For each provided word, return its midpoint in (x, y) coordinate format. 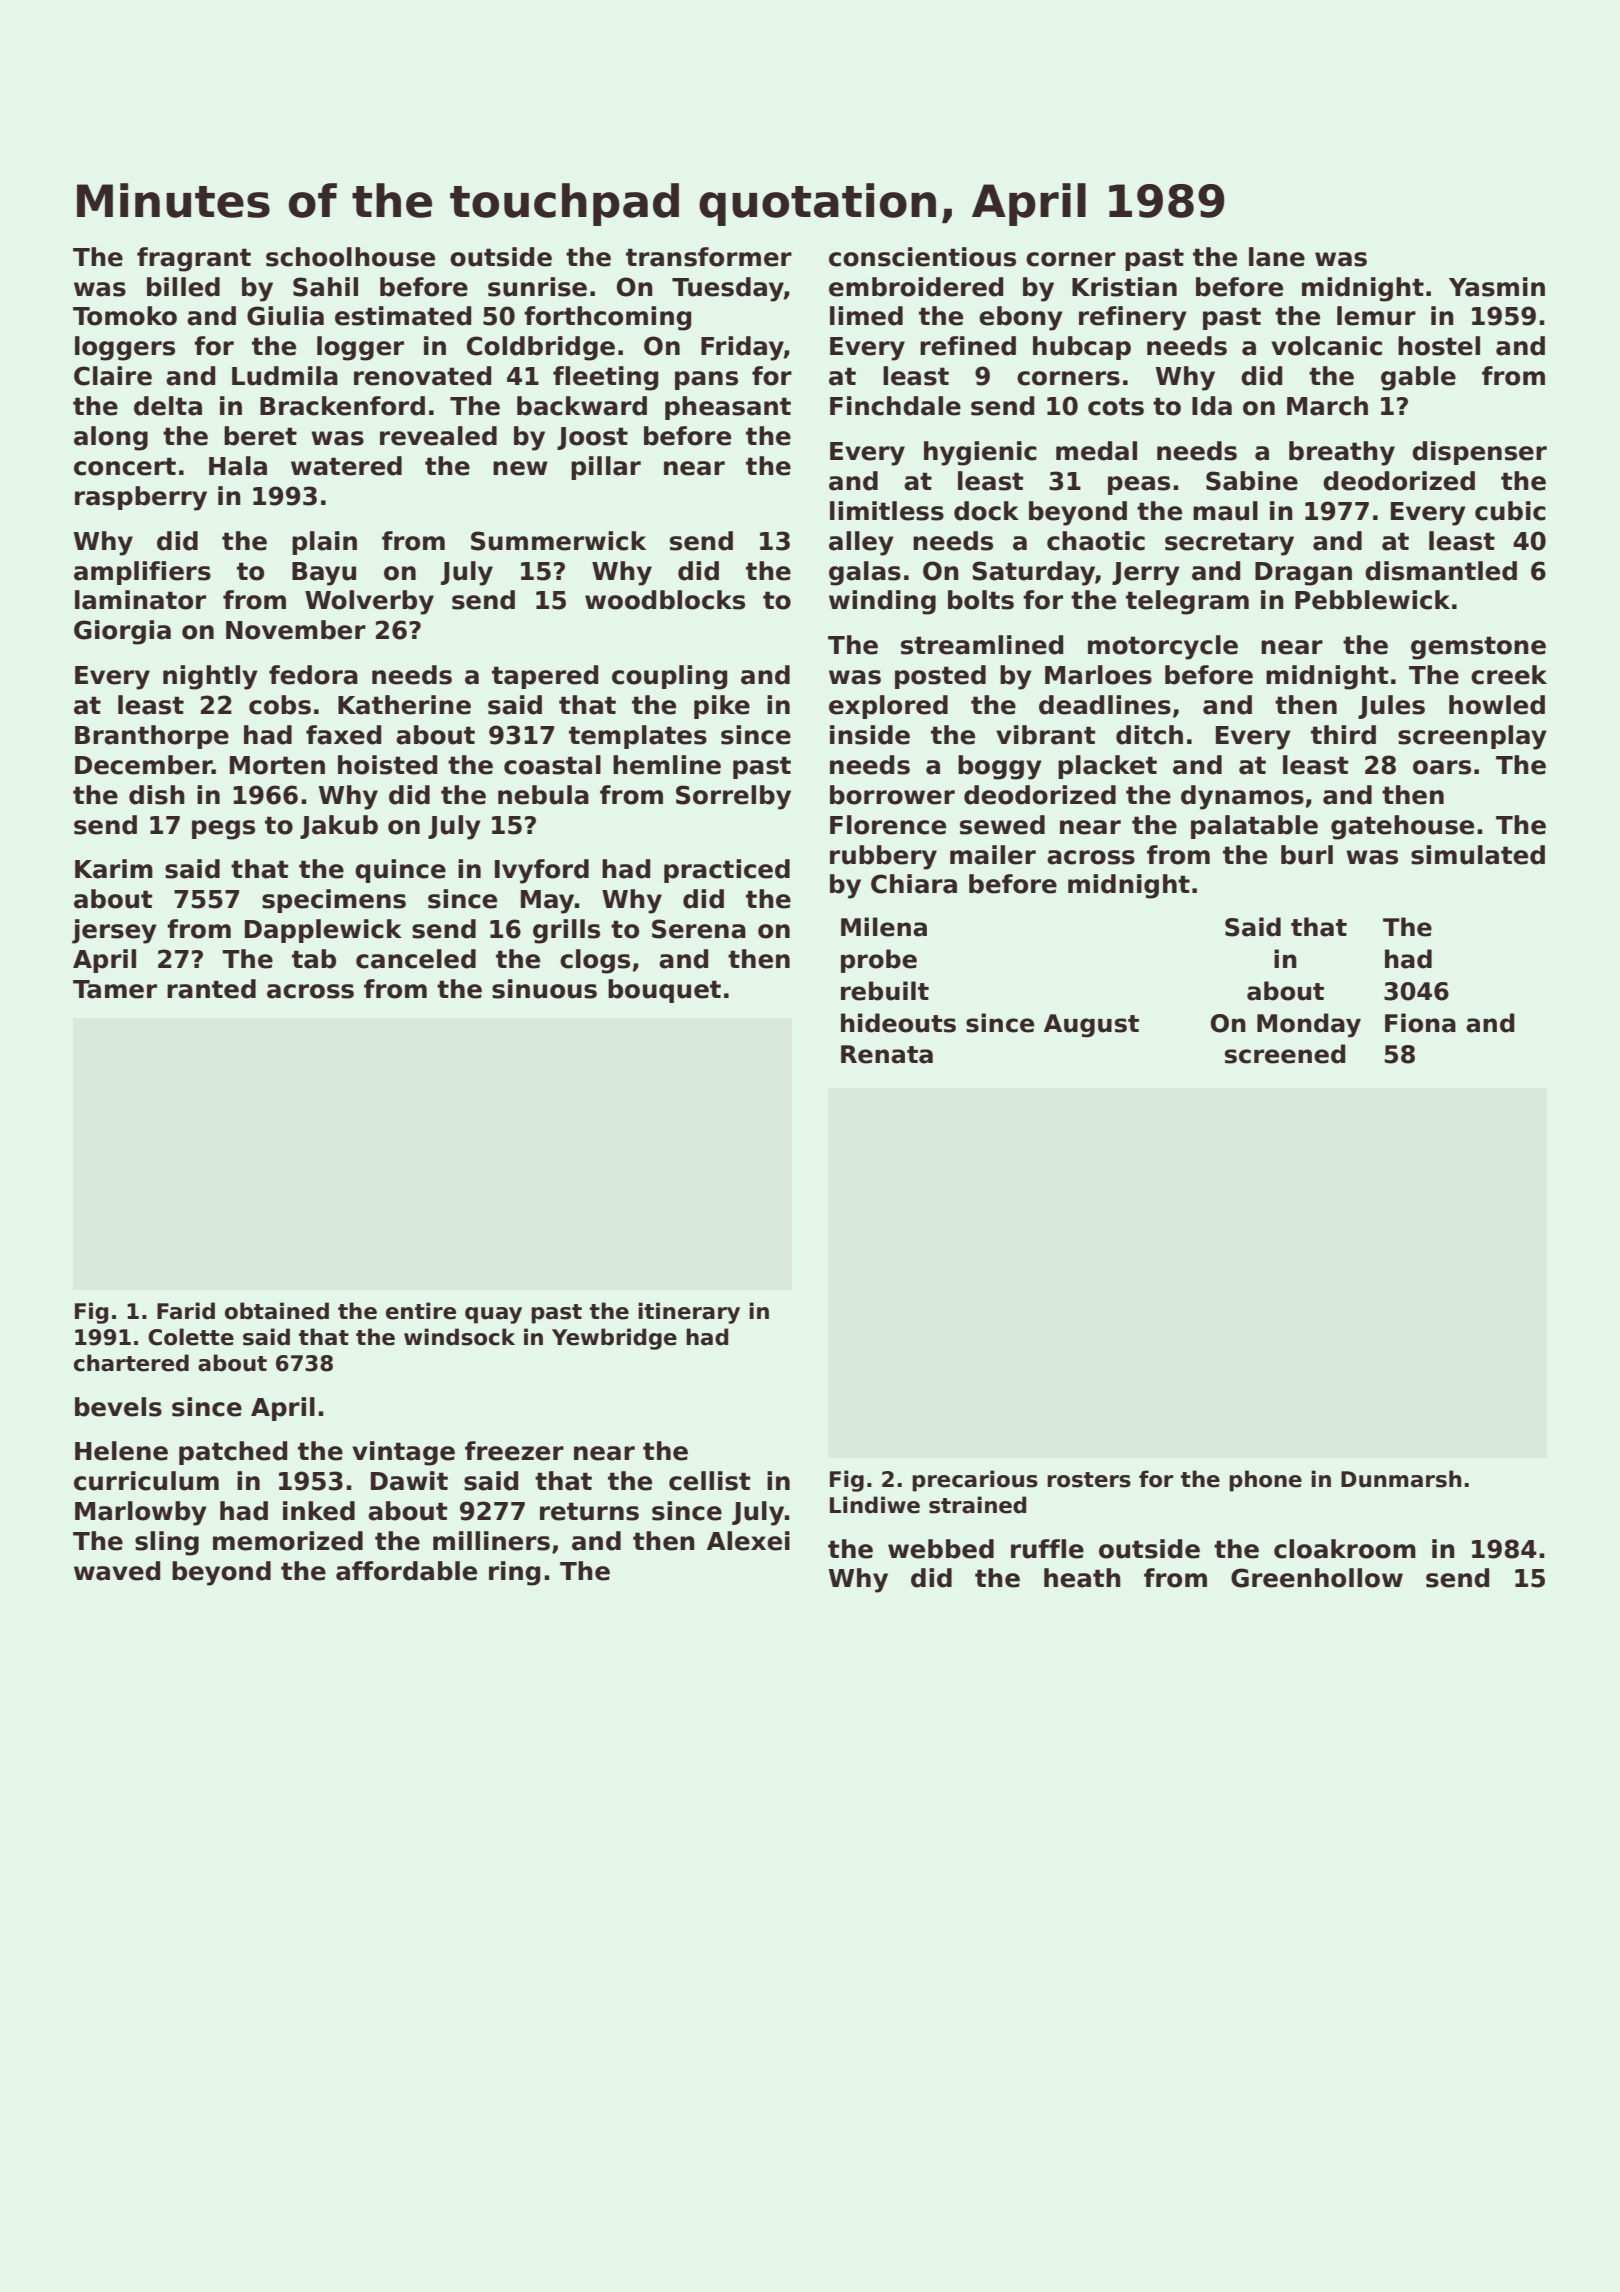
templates (638, 737)
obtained (277, 1311)
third (1343, 735)
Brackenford (342, 406)
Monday (1309, 1025)
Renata (887, 1054)
